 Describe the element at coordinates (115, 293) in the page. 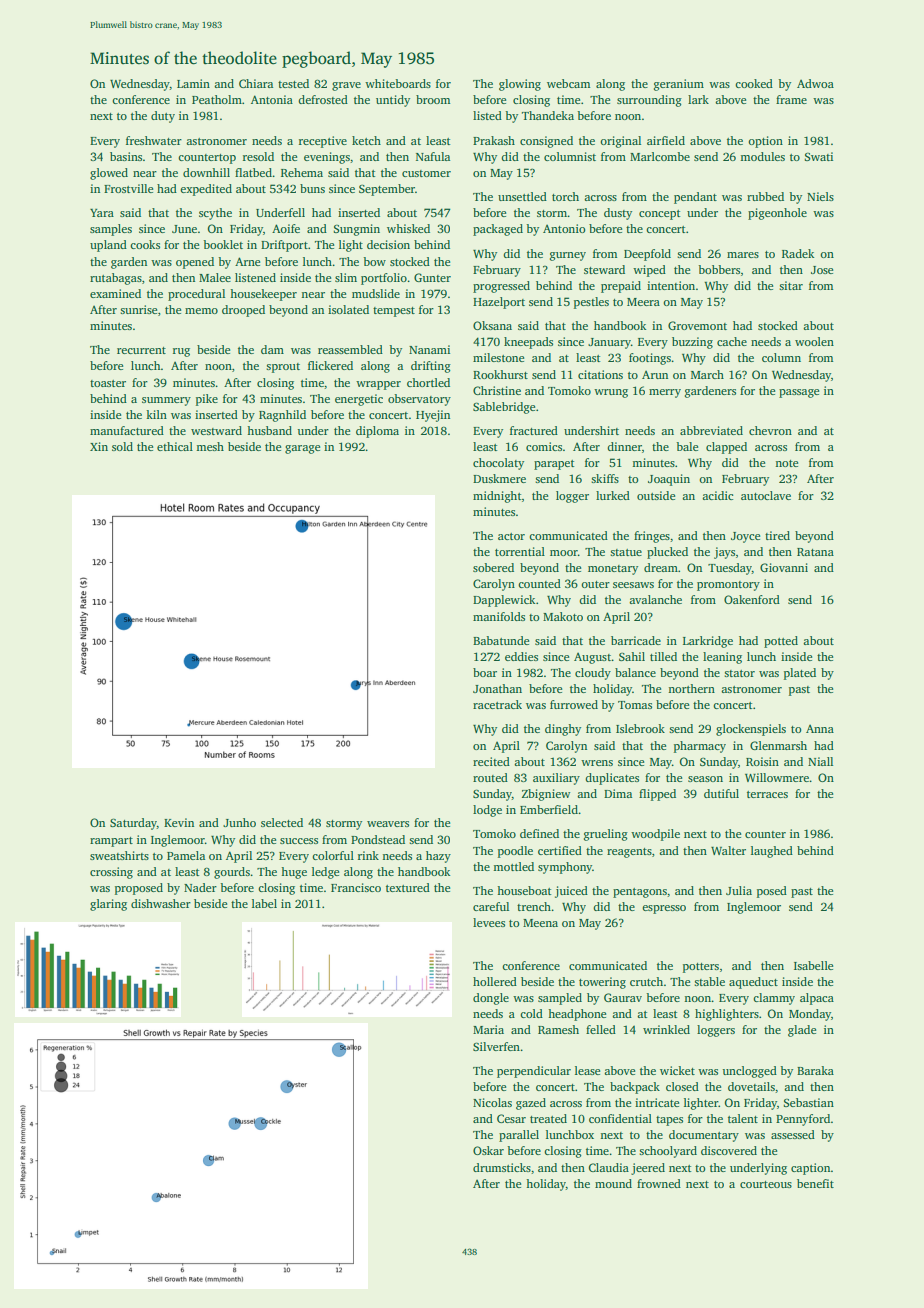

I see `examined` at that location.
